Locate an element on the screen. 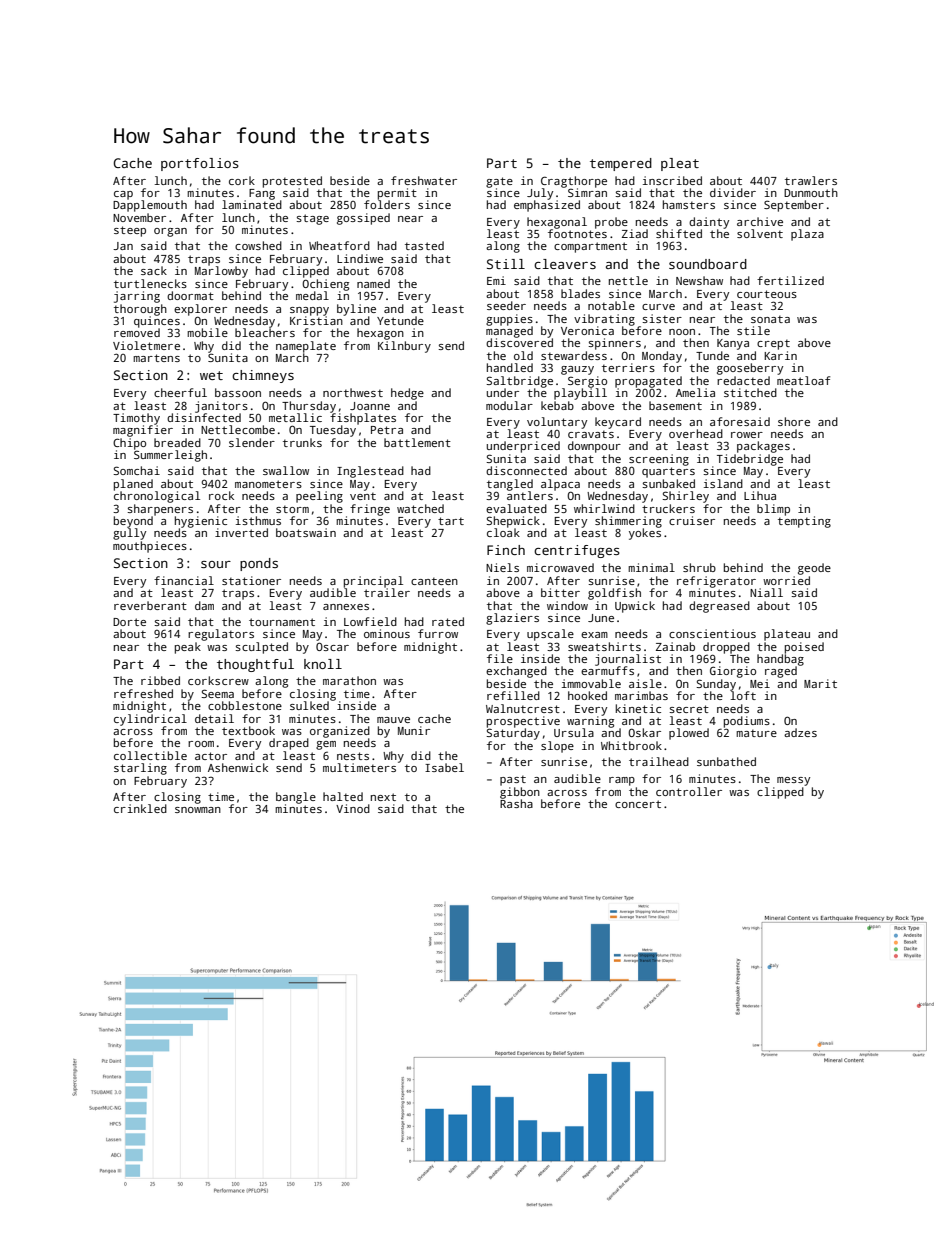 This screenshot has height=1233, width=952. stationer is located at coordinates (251, 580).
